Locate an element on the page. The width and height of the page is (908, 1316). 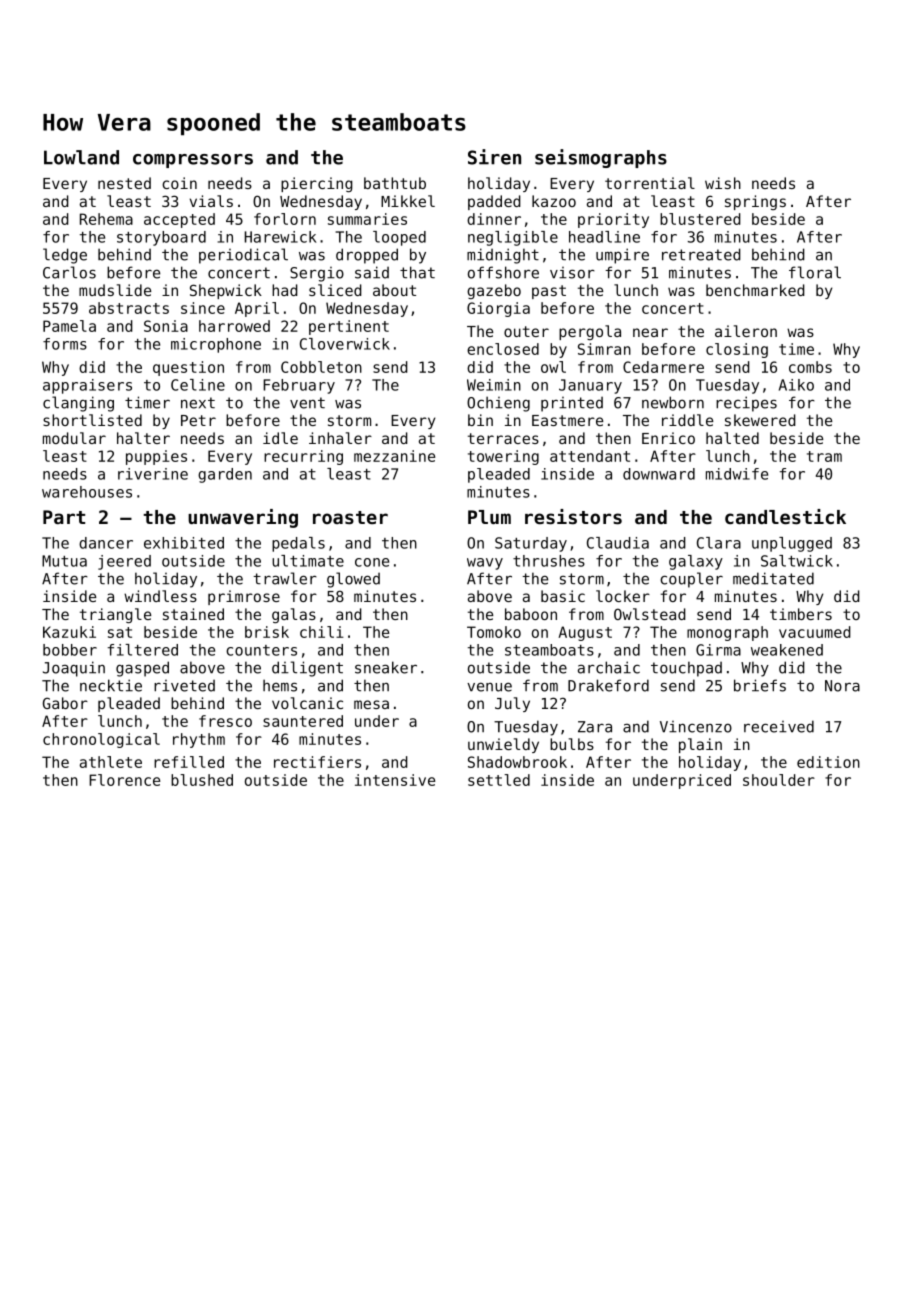
storyboard is located at coordinates (161, 238).
